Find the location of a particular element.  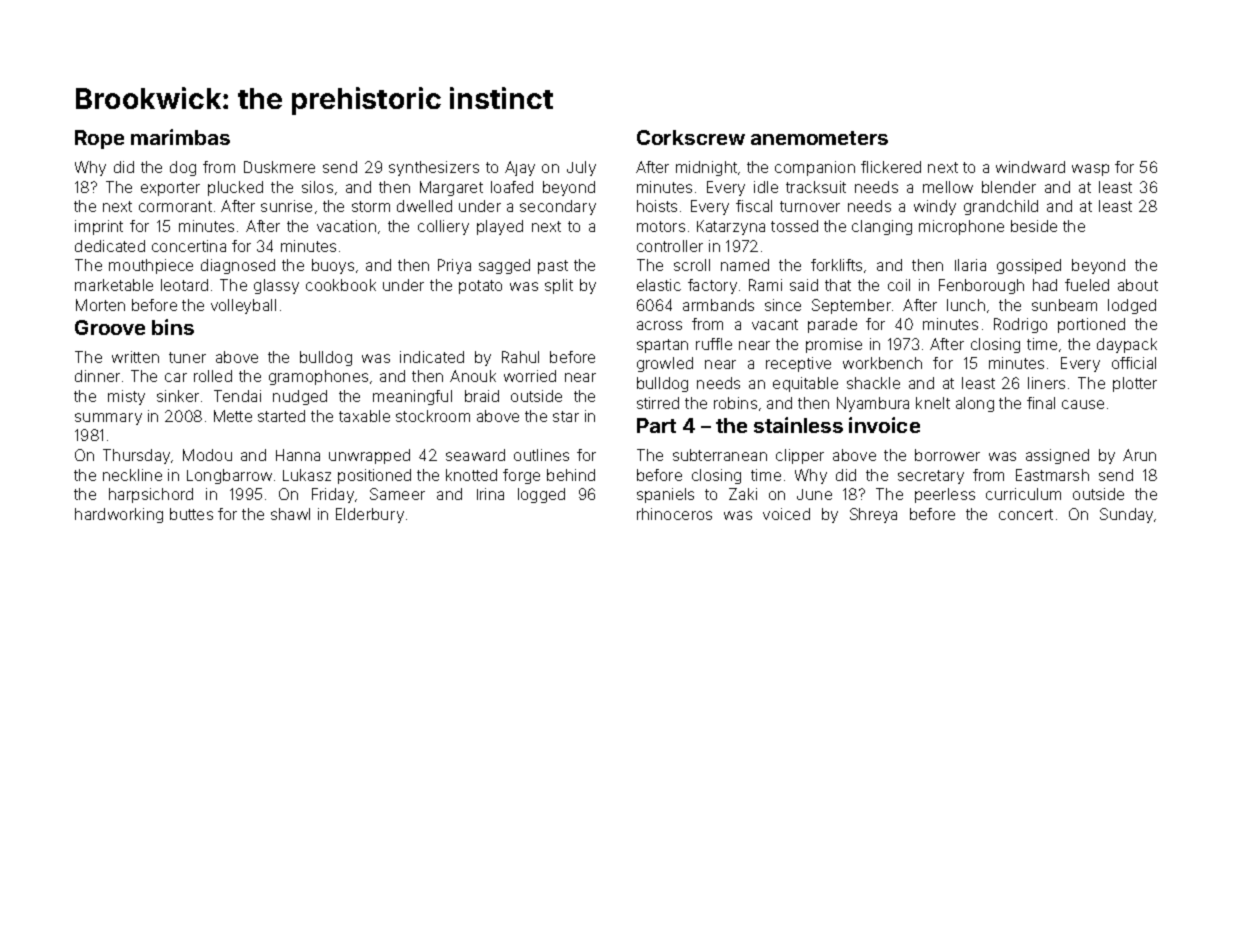

Margaret is located at coordinates (451, 188).
